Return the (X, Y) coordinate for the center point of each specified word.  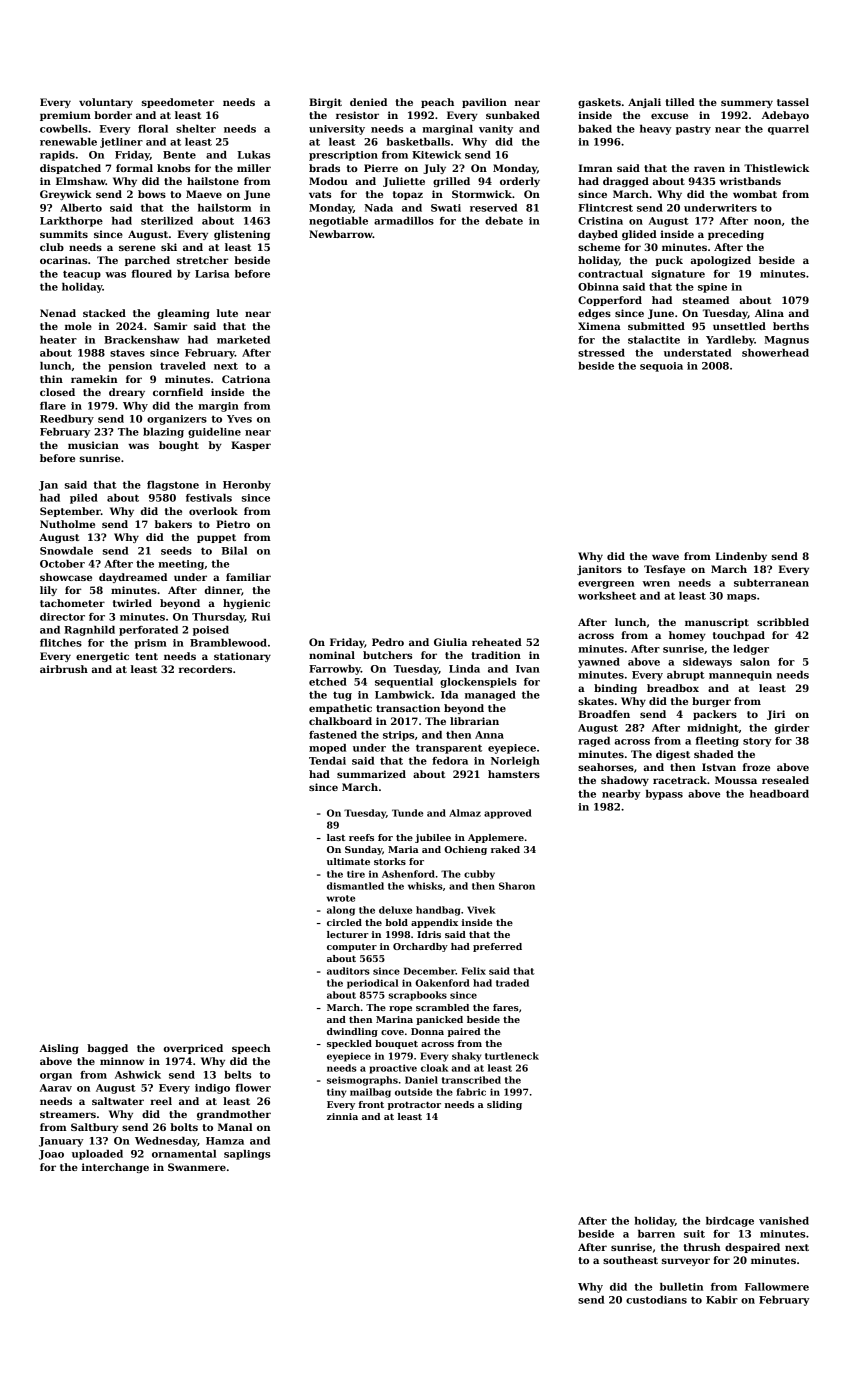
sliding (504, 1105)
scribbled (783, 622)
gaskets (599, 103)
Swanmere (197, 1167)
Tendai (327, 761)
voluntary (106, 103)
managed (490, 696)
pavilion (484, 103)
